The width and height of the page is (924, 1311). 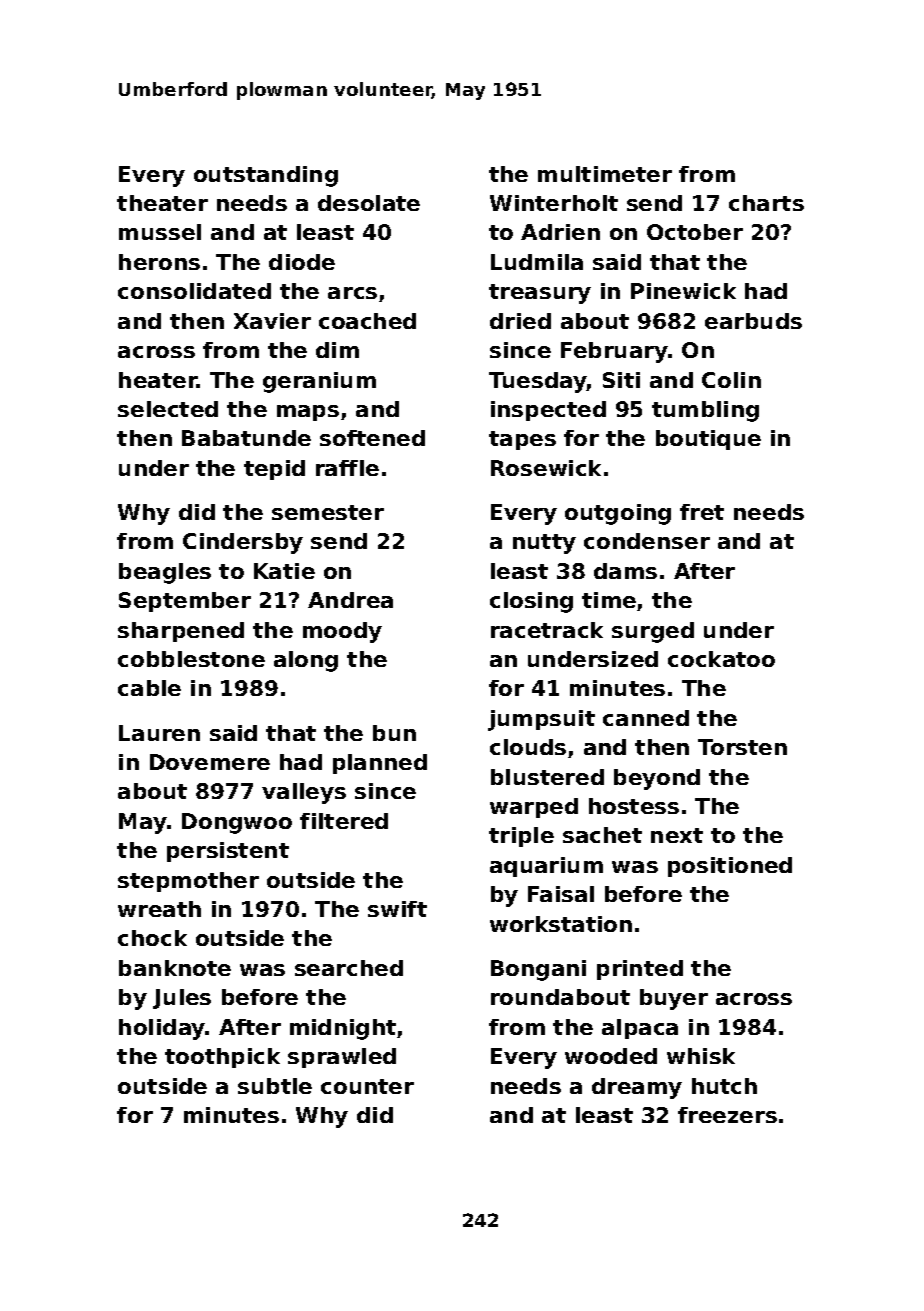 What do you see at coordinates (611, 1056) in the page?
I see `wooded` at bounding box center [611, 1056].
